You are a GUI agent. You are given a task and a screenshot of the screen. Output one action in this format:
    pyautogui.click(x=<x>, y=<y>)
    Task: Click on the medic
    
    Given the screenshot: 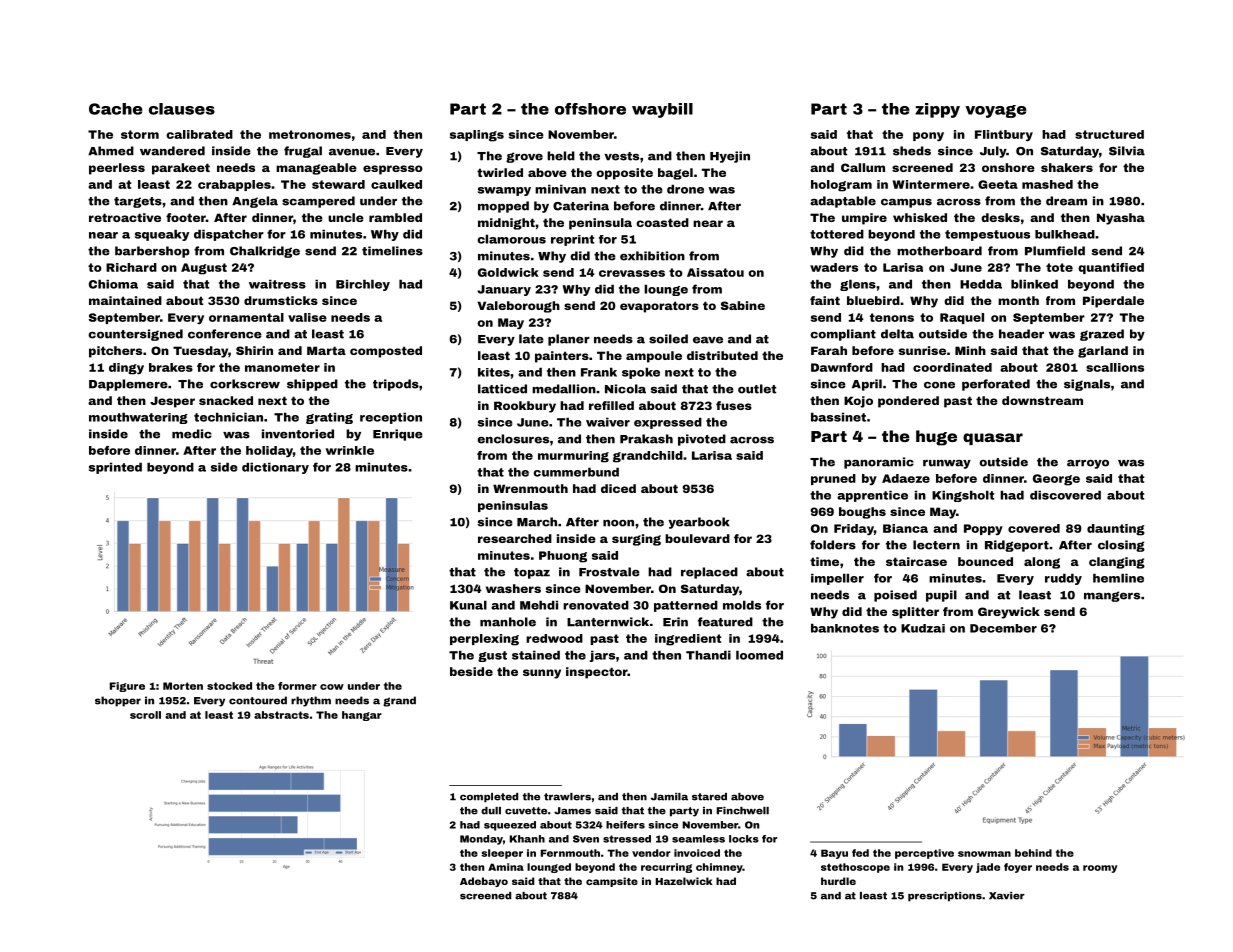 What is the action you would take?
    pyautogui.click(x=192, y=434)
